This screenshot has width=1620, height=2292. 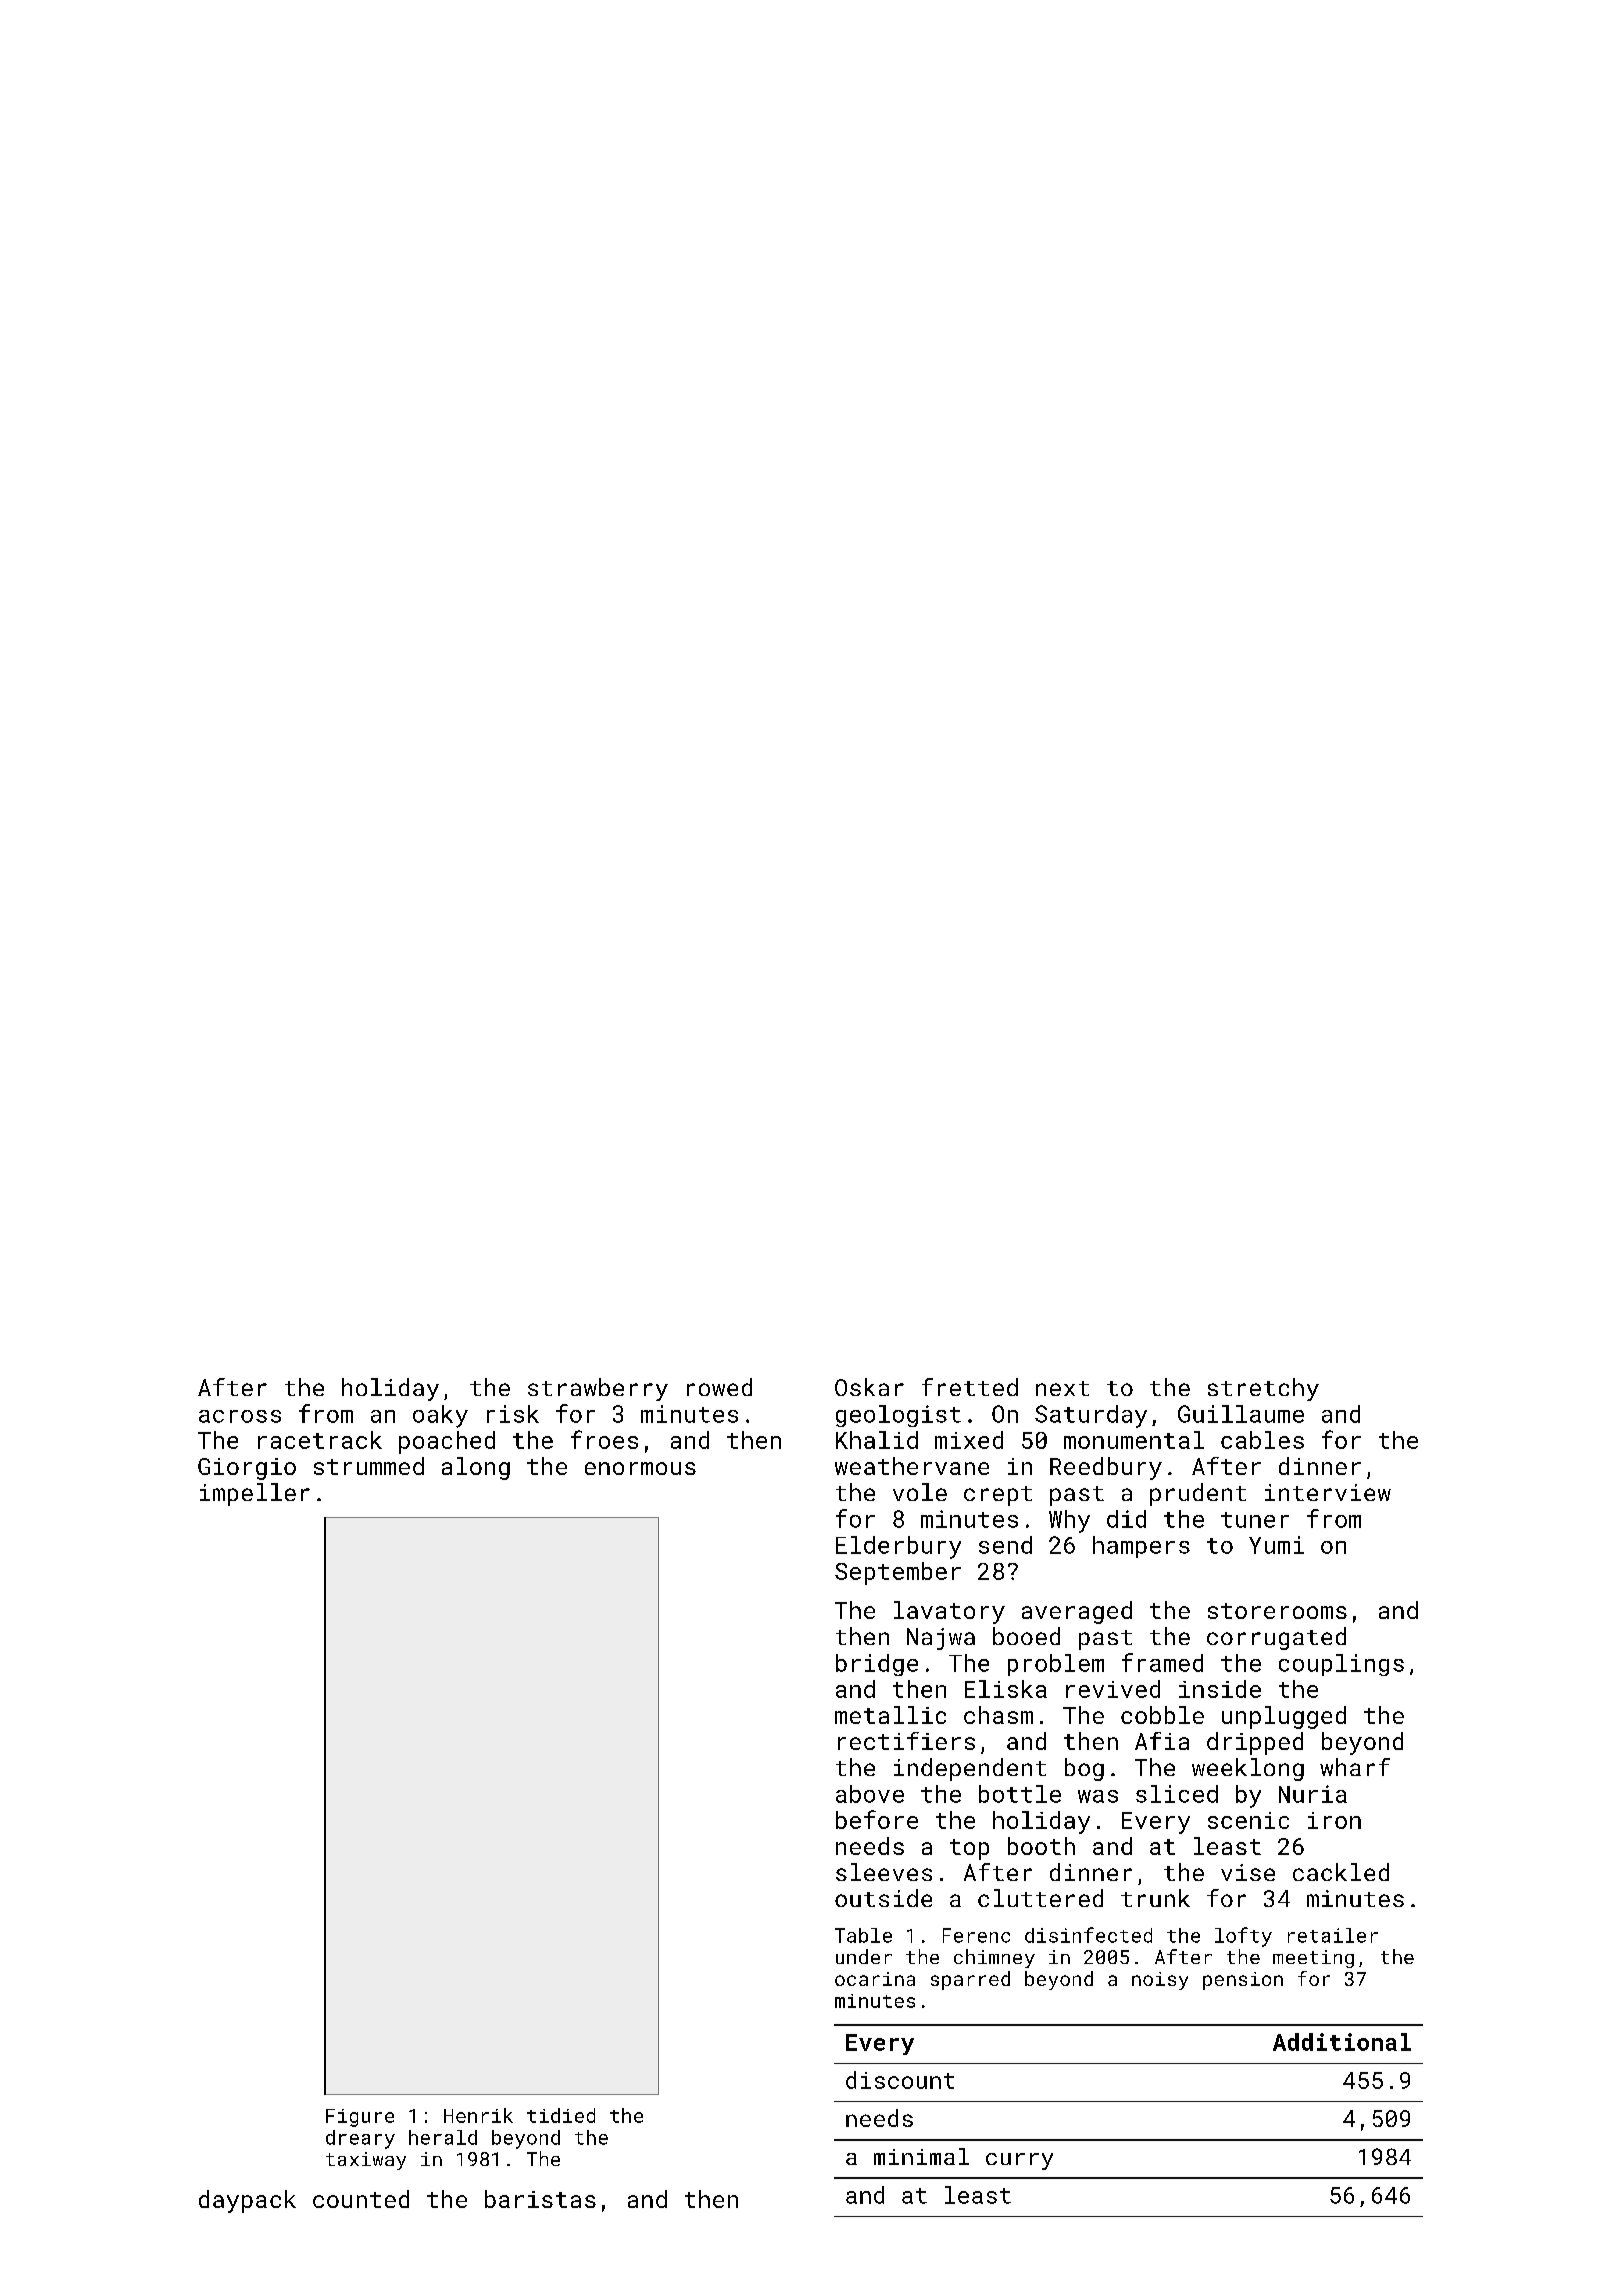 What do you see at coordinates (1276, 1545) in the screenshot?
I see `Yumi` at bounding box center [1276, 1545].
